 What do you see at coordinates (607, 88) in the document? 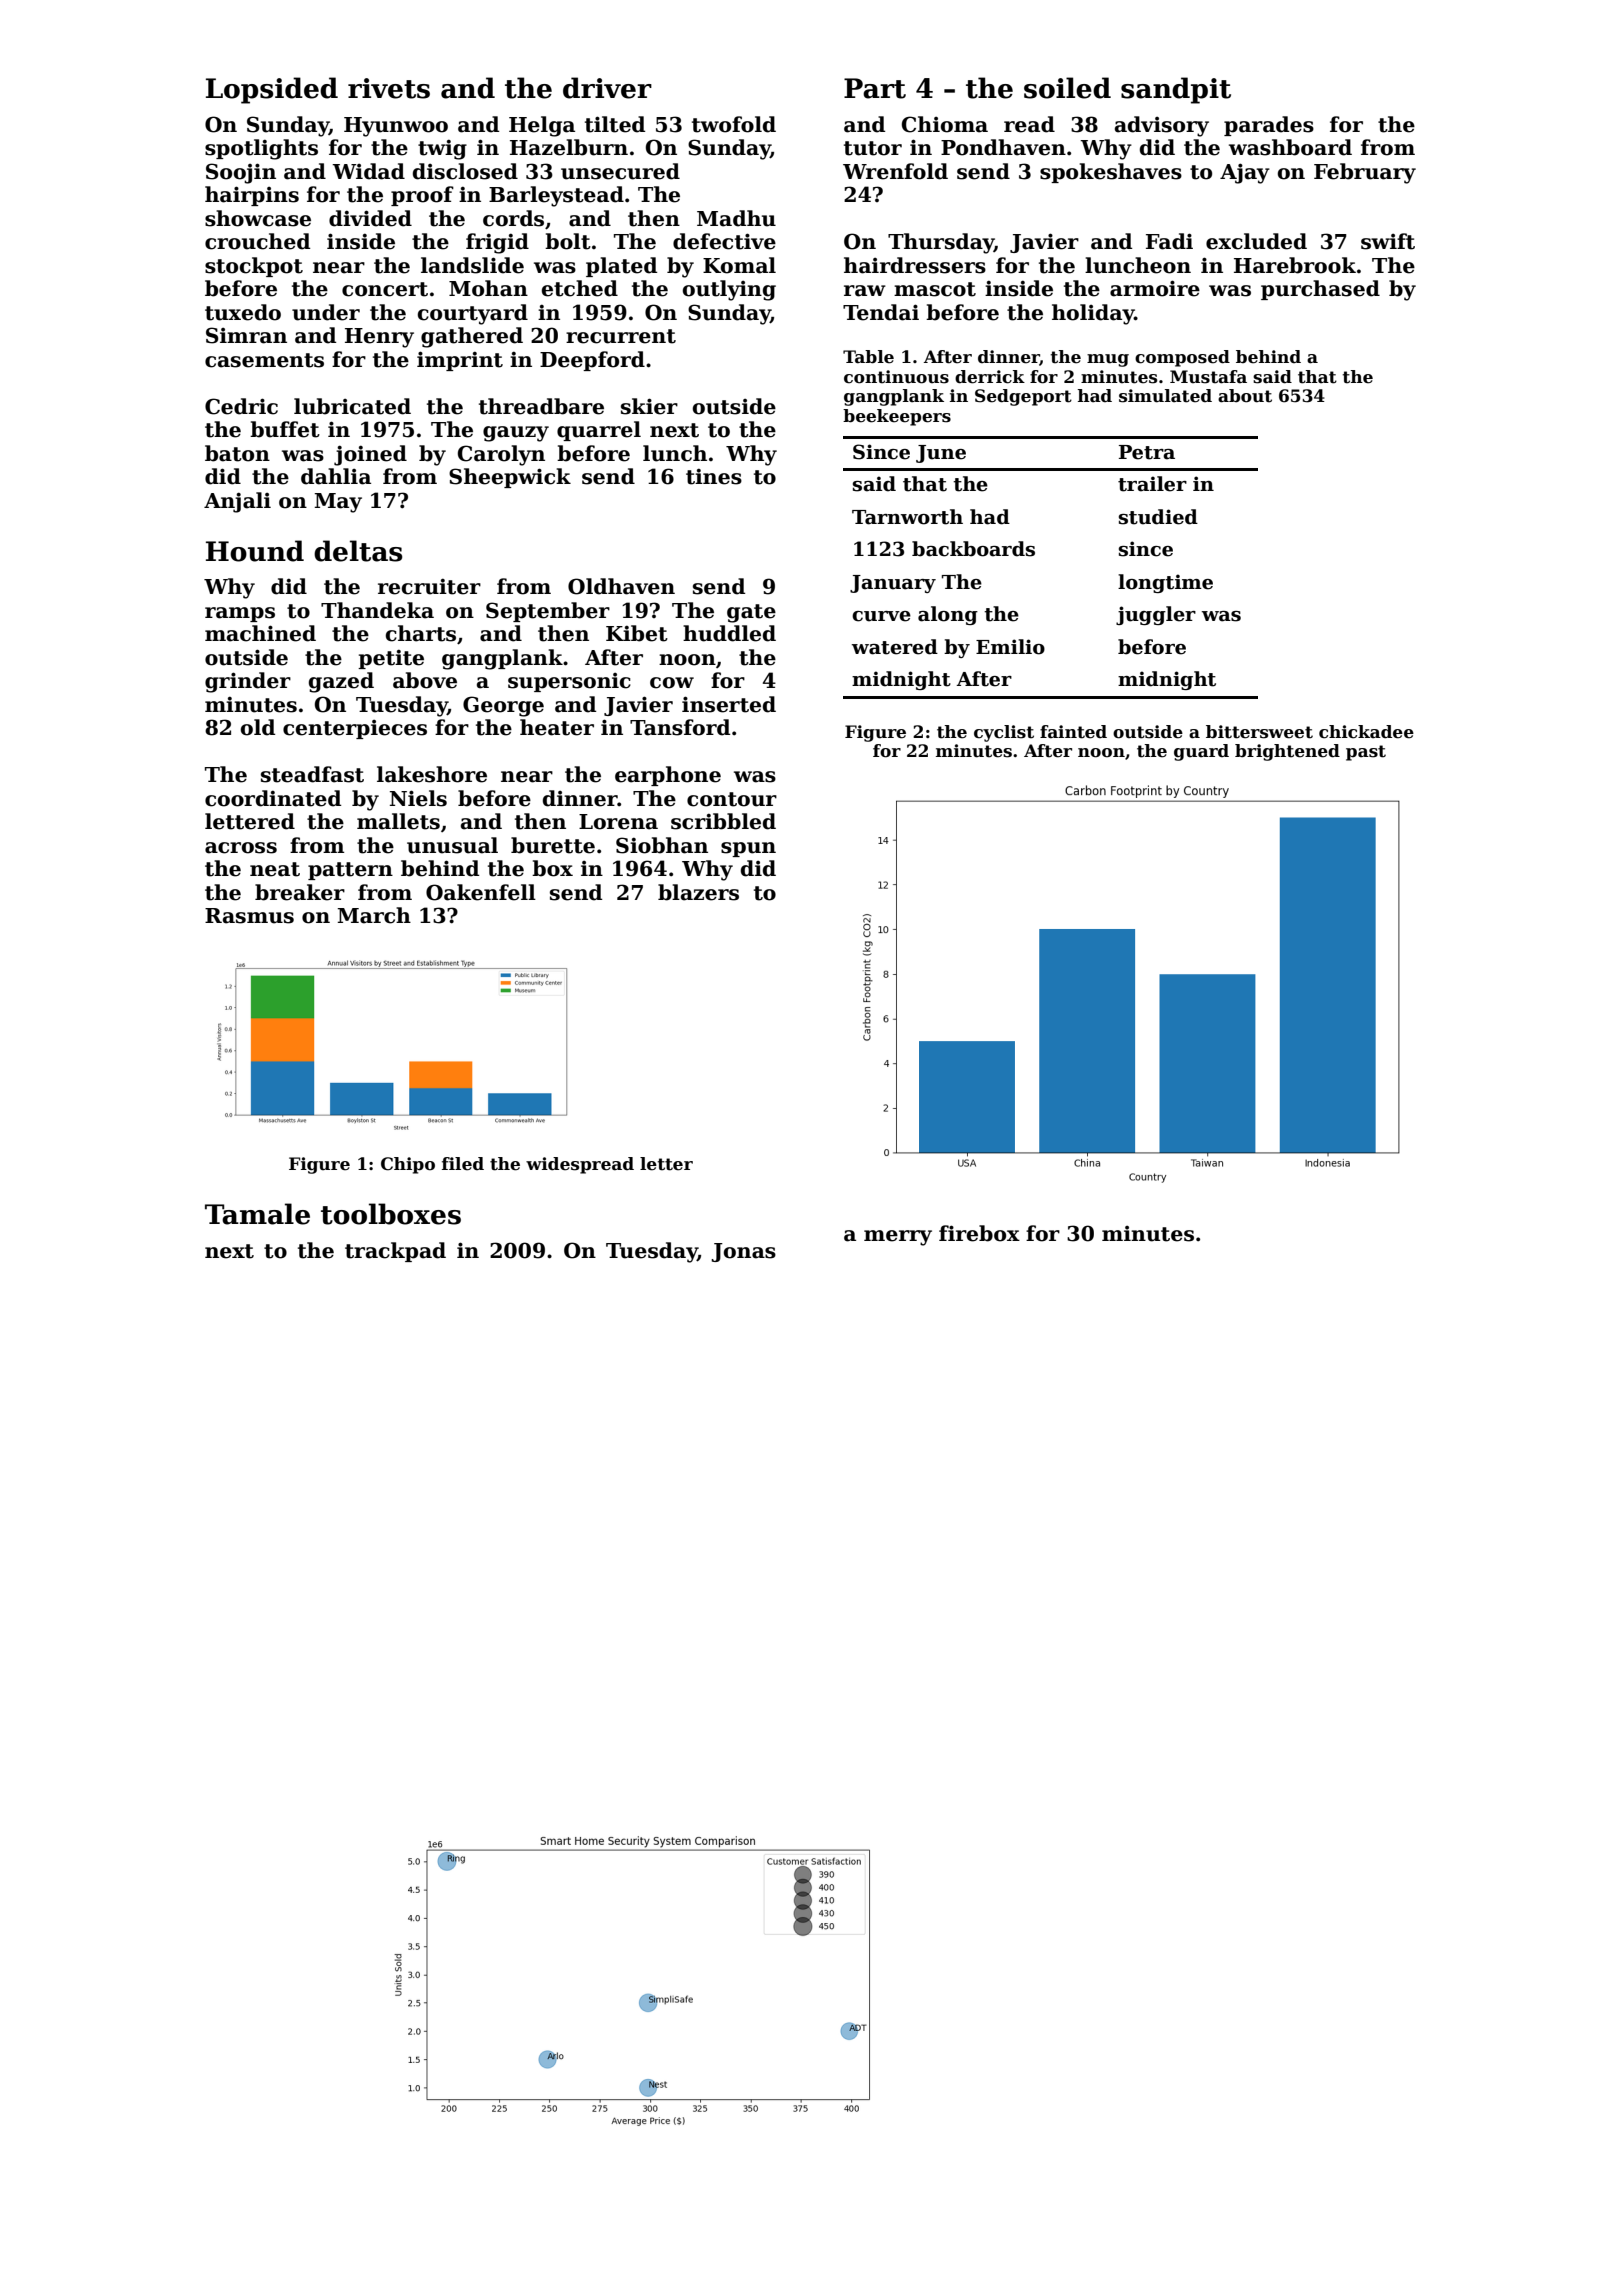
I see `driver` at bounding box center [607, 88].
